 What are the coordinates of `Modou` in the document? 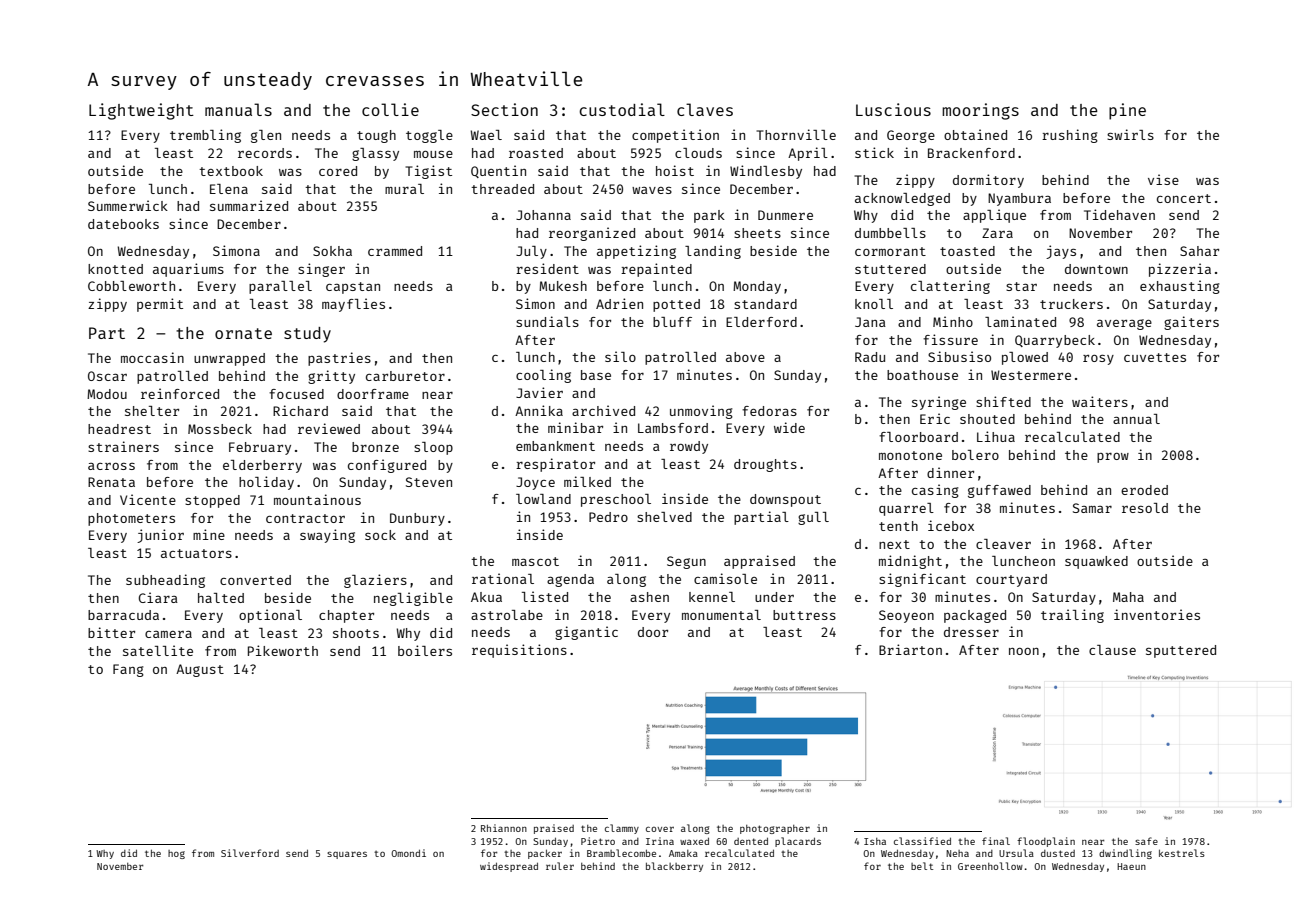 It's located at (107, 394).
